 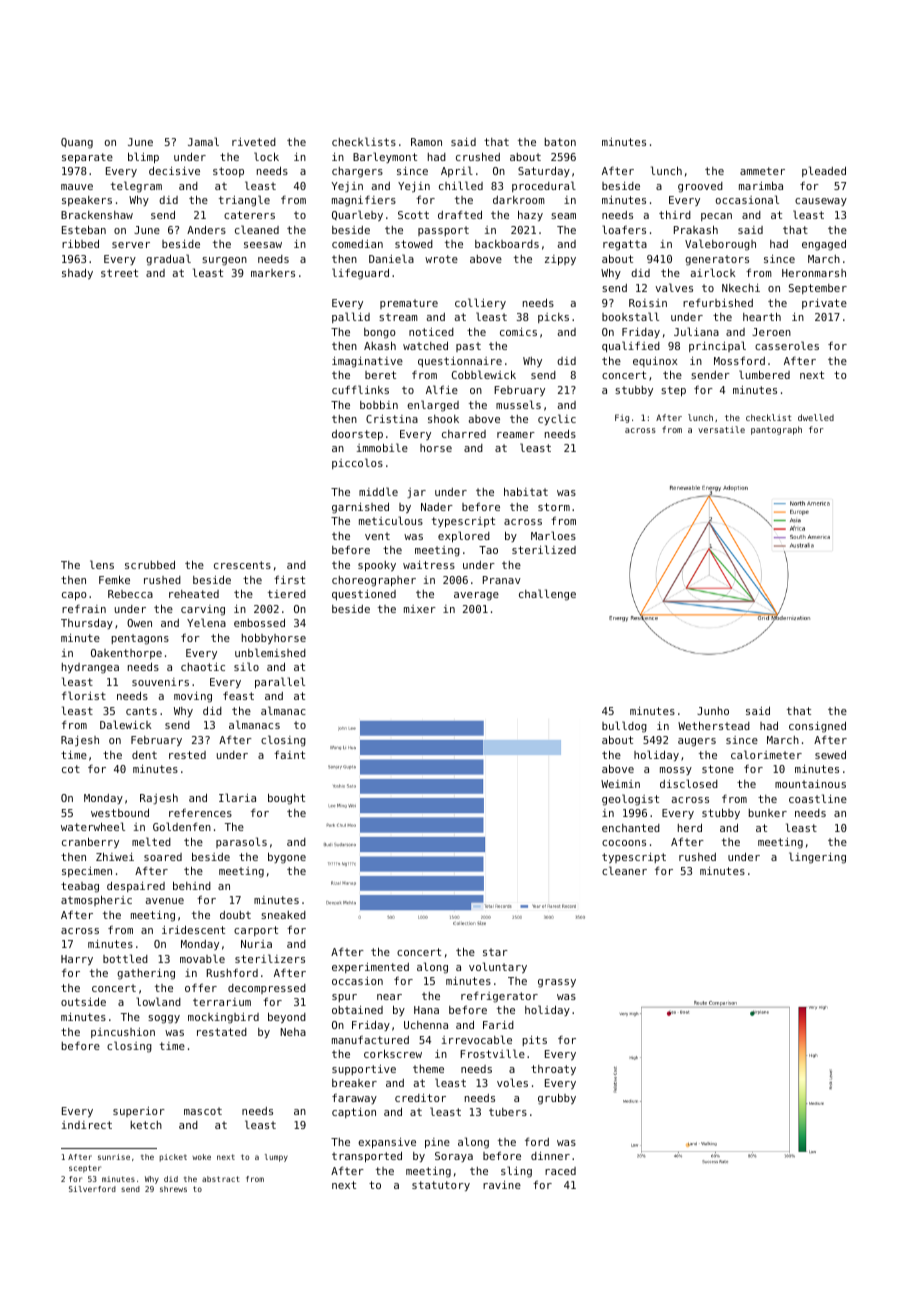 What do you see at coordinates (391, 520) in the screenshot?
I see `meticulous` at bounding box center [391, 520].
